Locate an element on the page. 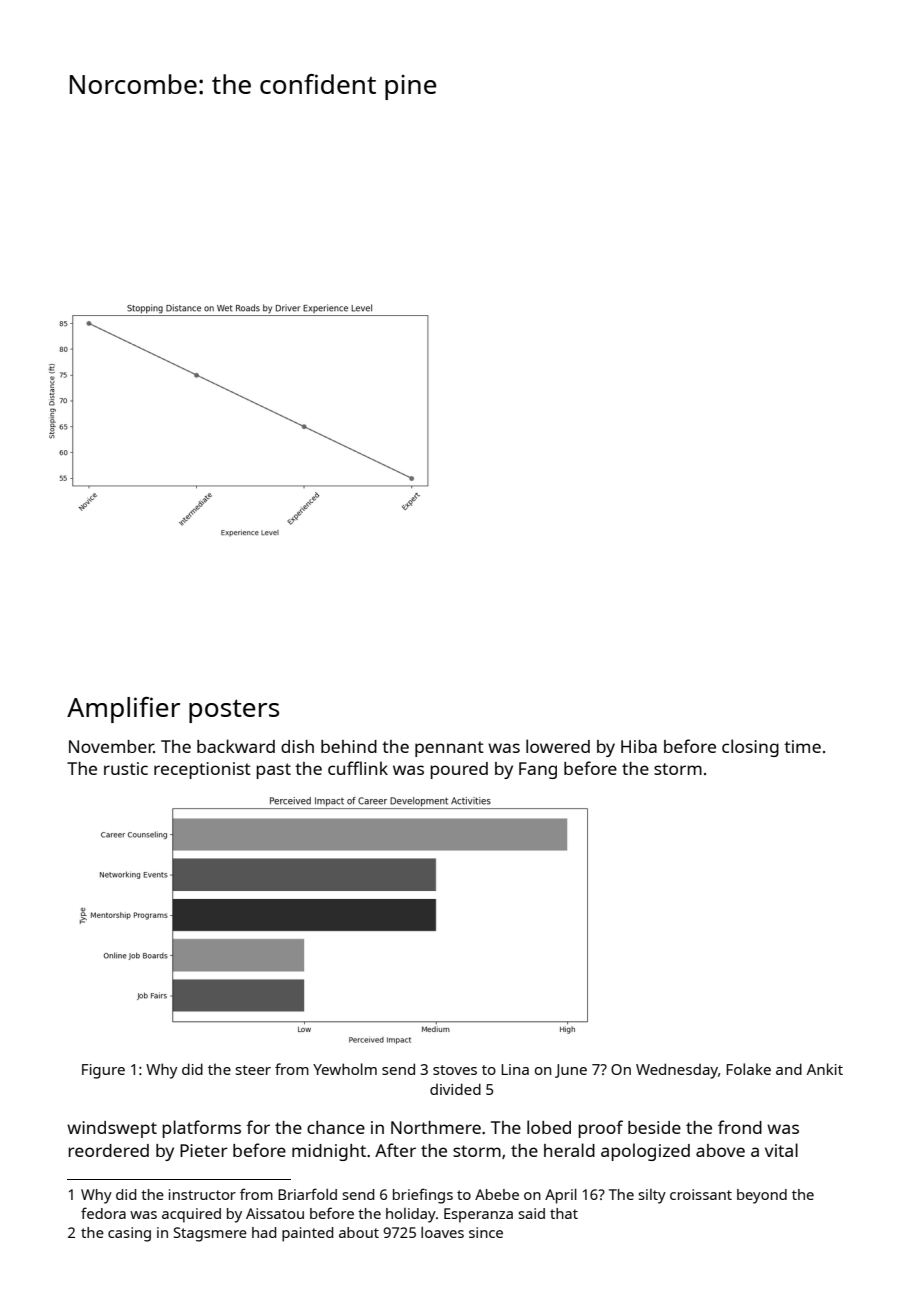 This document has height=1314, width=924. poured is located at coordinates (459, 770).
